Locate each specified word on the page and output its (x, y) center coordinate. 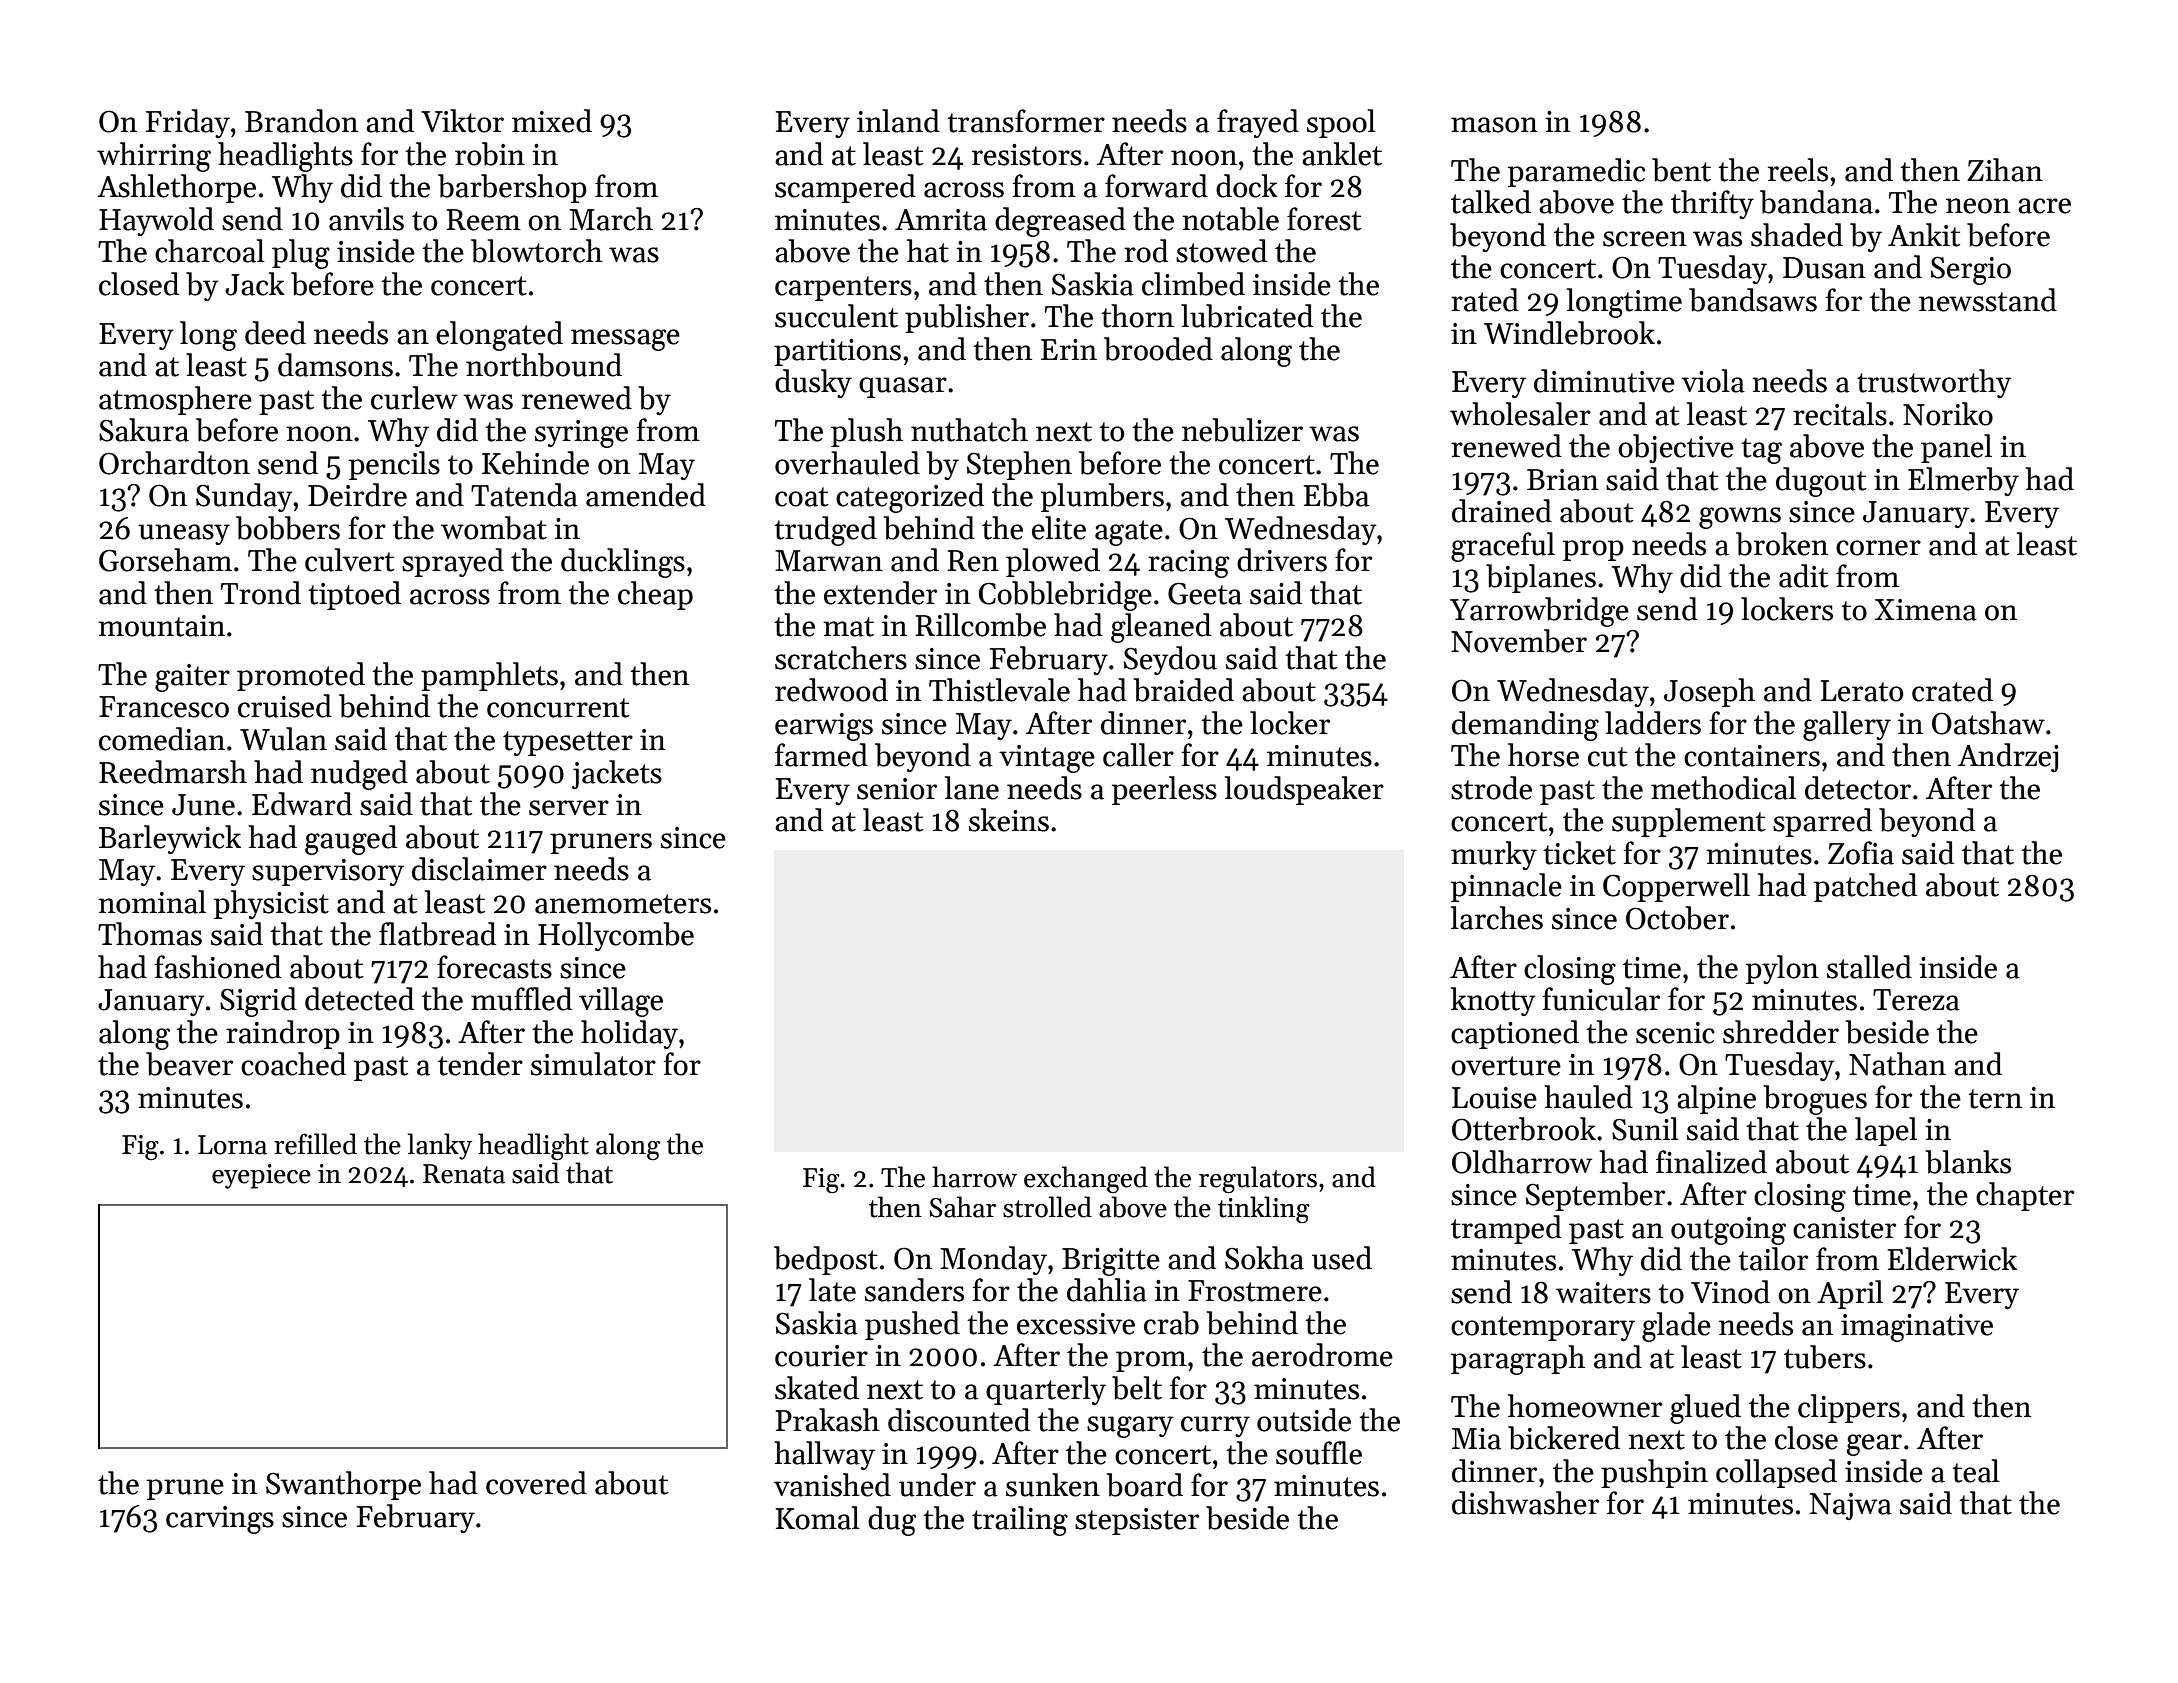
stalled (1869, 967)
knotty (1493, 1001)
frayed (1258, 123)
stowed (1221, 251)
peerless (1164, 790)
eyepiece (261, 1176)
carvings (220, 1520)
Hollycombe (616, 936)
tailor (1773, 1259)
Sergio (1971, 270)
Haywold (156, 221)
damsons (335, 365)
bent (1681, 170)
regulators (1258, 1180)
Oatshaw (1988, 723)
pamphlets (489, 676)
